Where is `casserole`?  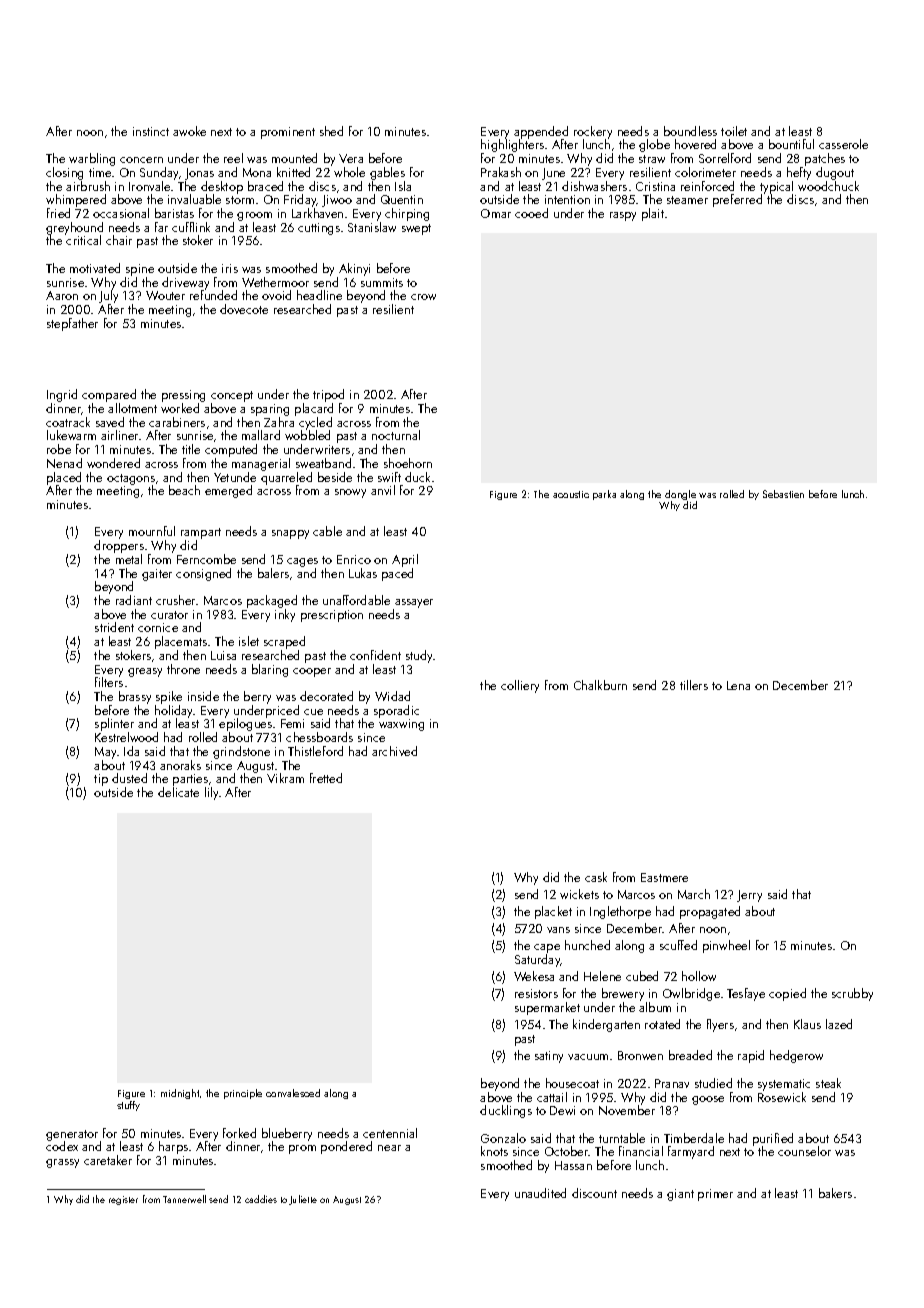 casserole is located at coordinates (843, 144).
